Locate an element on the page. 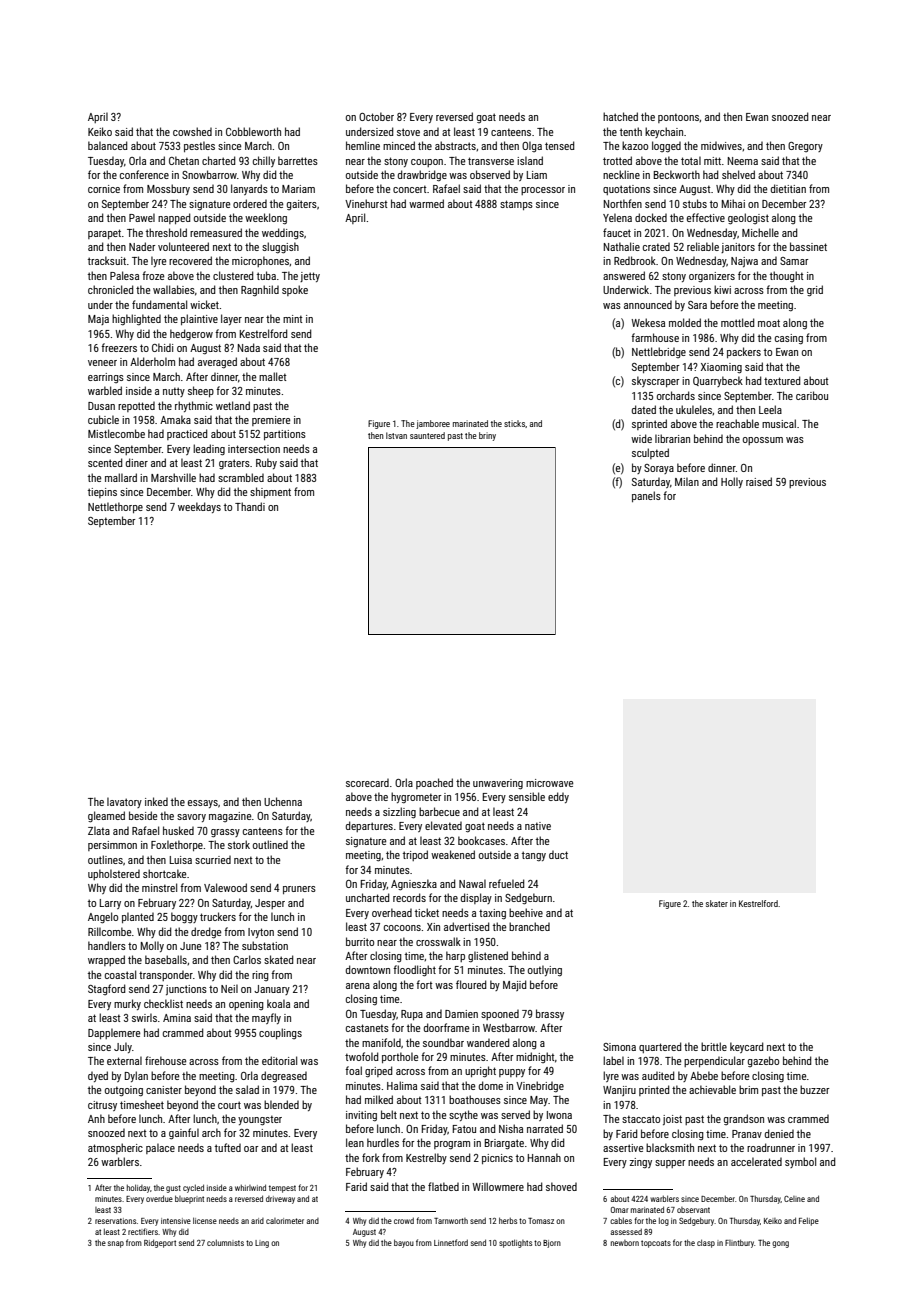 The width and height of the document is (924, 1308). shipment is located at coordinates (270, 492).
